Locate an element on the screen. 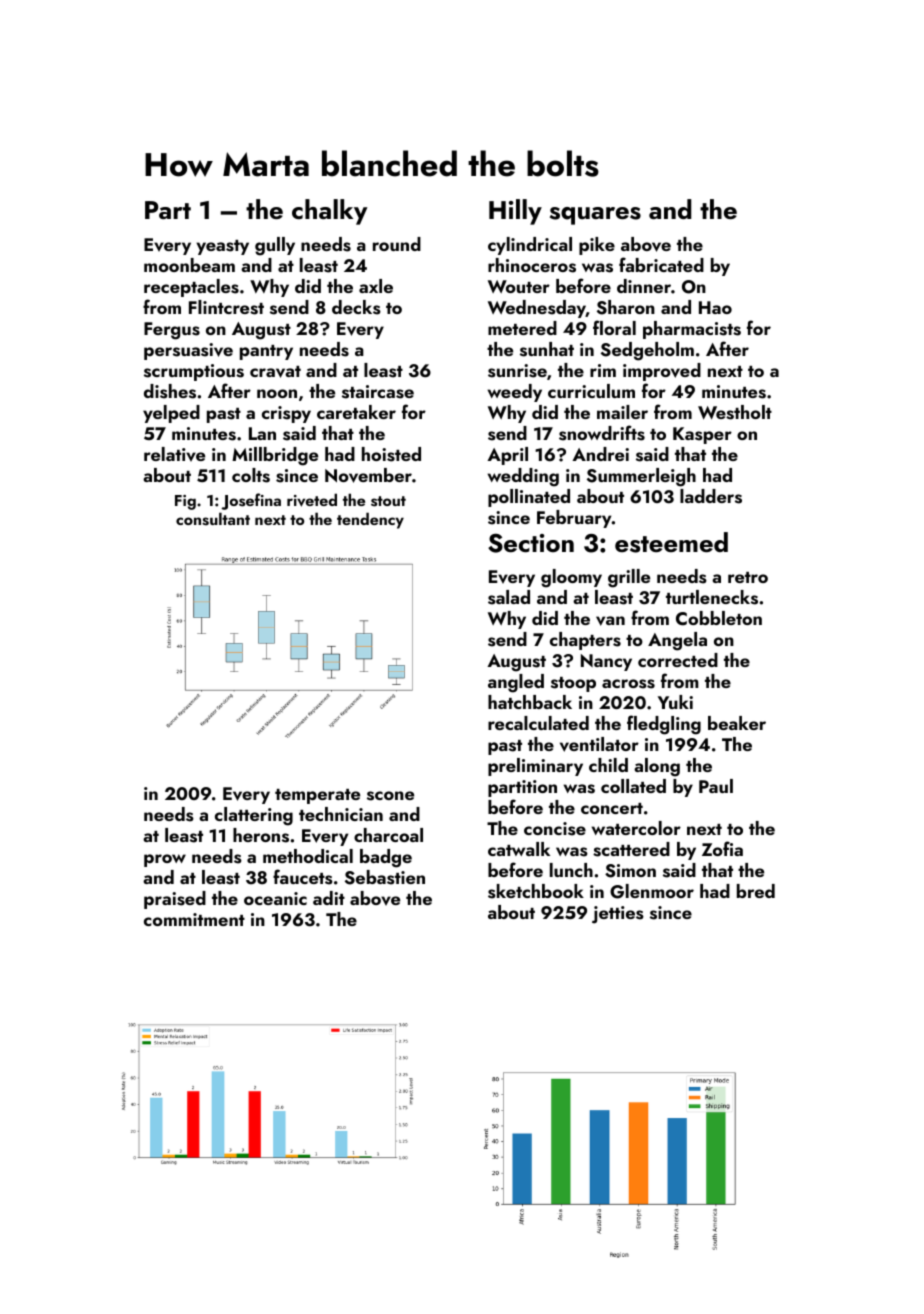  beaker is located at coordinates (737, 723).
